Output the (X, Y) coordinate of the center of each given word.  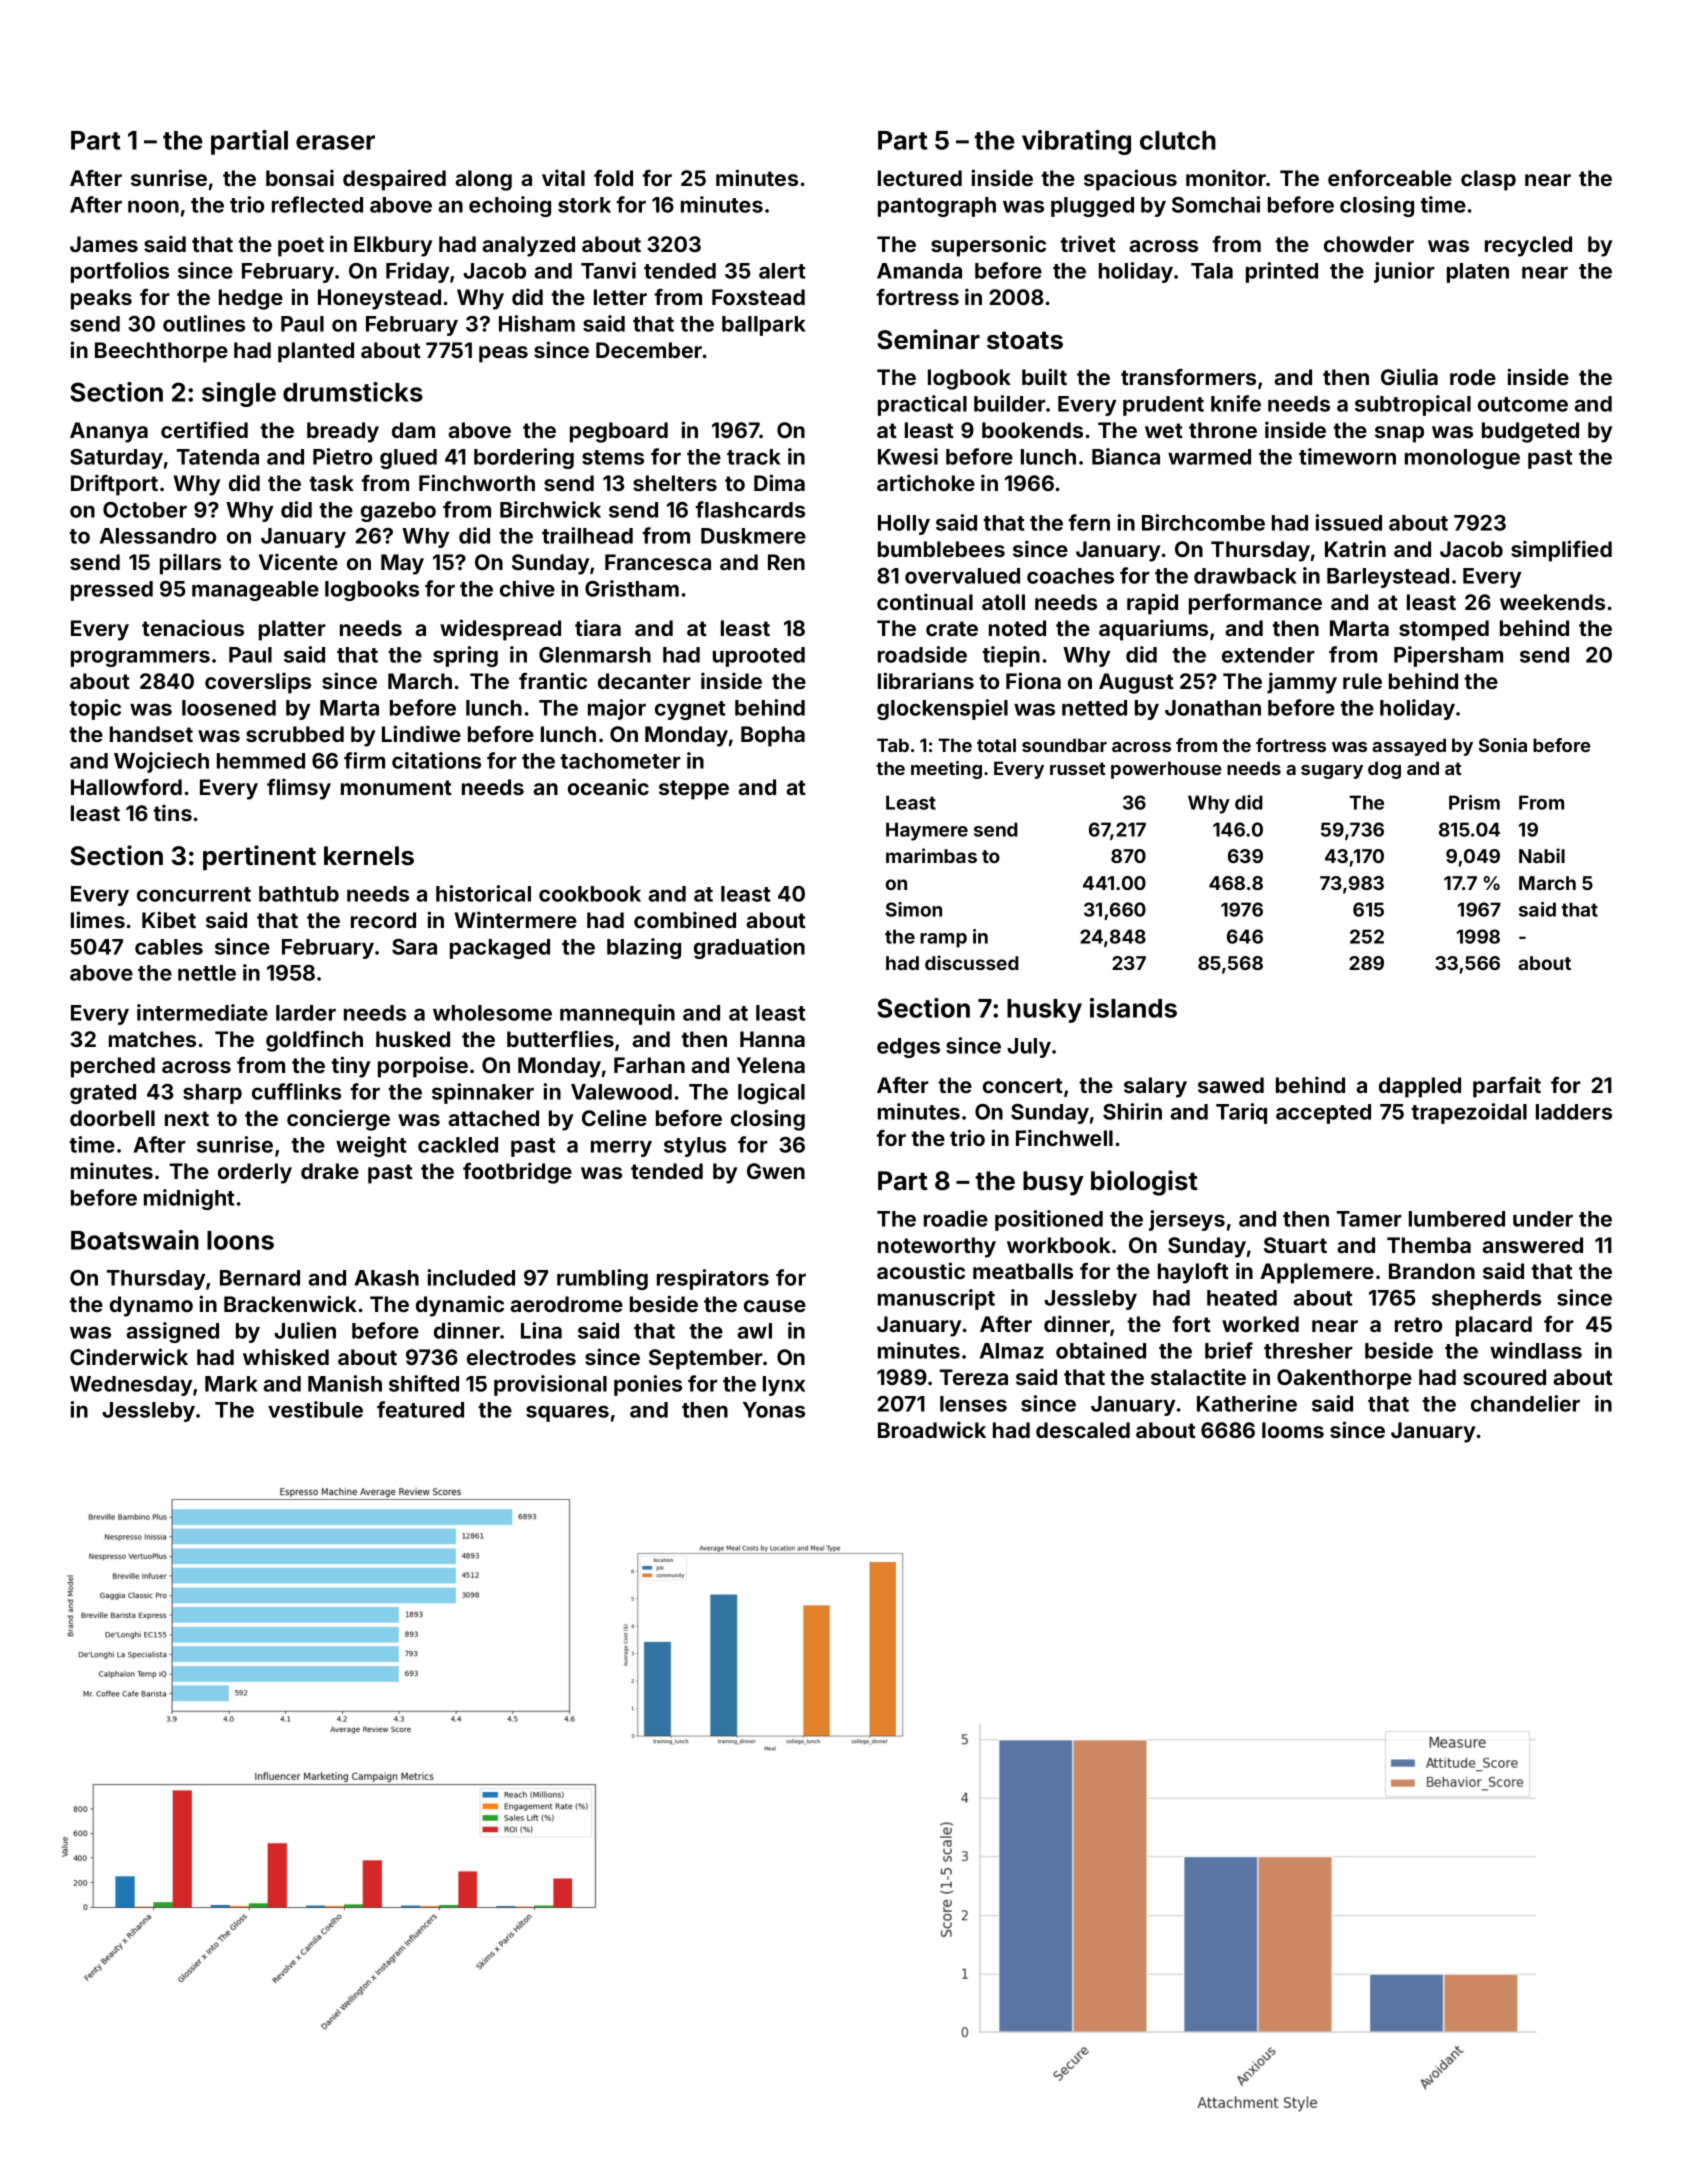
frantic (553, 680)
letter (620, 297)
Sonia (1503, 745)
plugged (1092, 207)
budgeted (1530, 432)
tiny (350, 1067)
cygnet (690, 710)
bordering (524, 458)
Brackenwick (290, 1303)
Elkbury (393, 246)
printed (1282, 272)
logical (771, 1093)
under (1543, 1219)
